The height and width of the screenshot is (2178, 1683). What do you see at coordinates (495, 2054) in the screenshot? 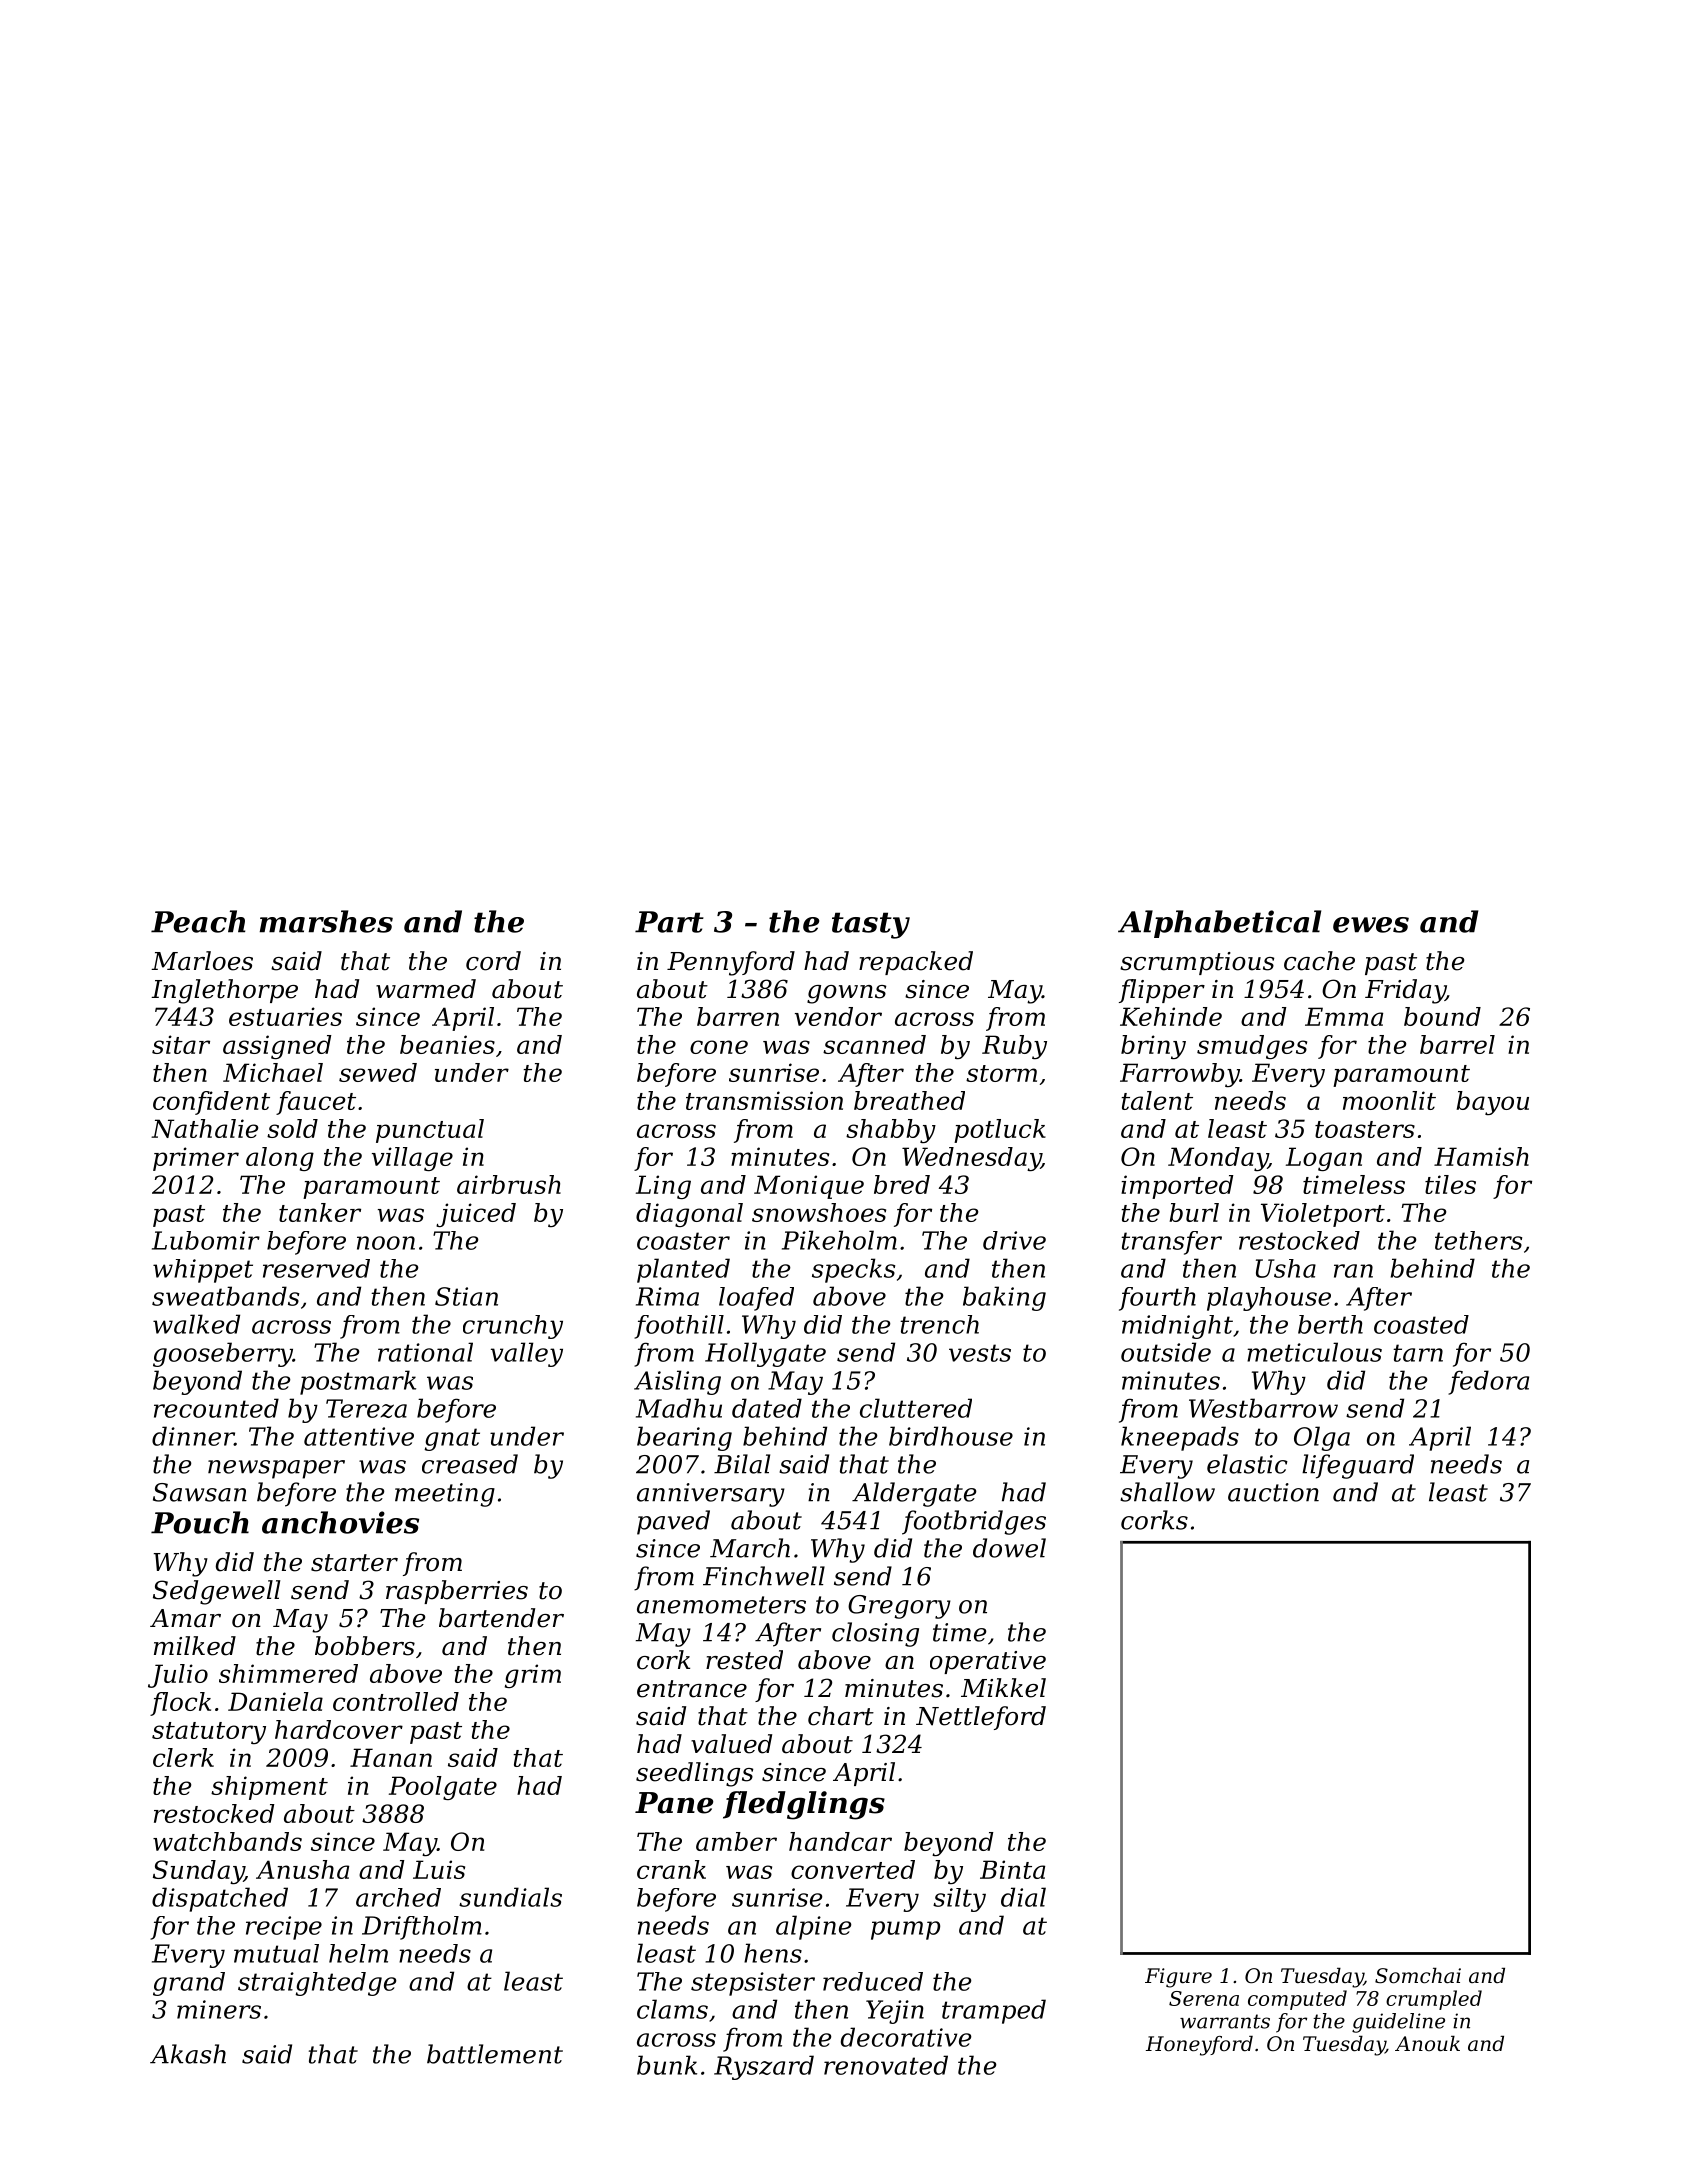
I see `battlement` at bounding box center [495, 2054].
